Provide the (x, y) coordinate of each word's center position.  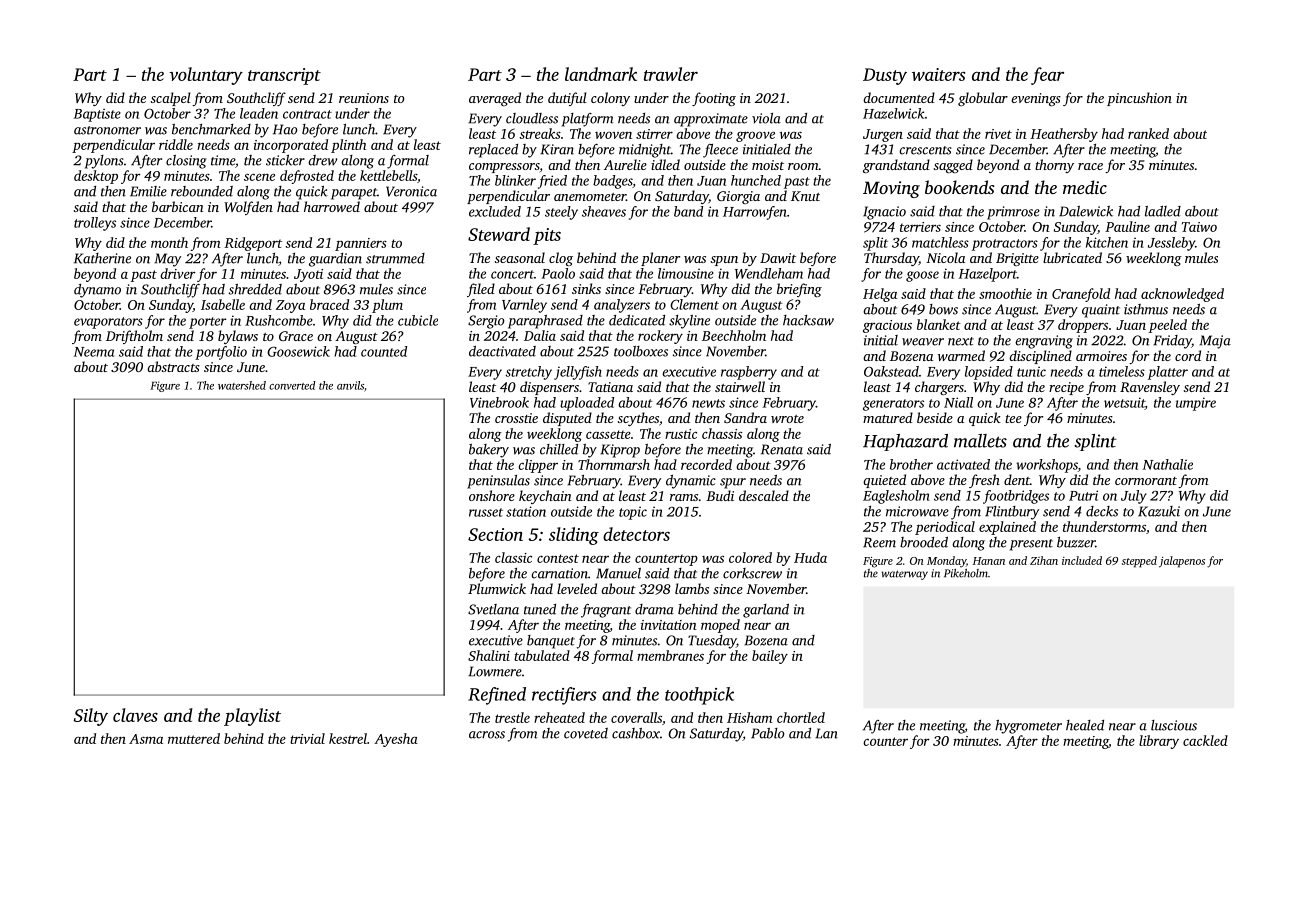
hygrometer (1028, 727)
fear (1047, 76)
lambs (692, 588)
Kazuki (1159, 511)
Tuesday (712, 642)
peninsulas (498, 482)
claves (135, 715)
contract (307, 114)
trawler (671, 74)
